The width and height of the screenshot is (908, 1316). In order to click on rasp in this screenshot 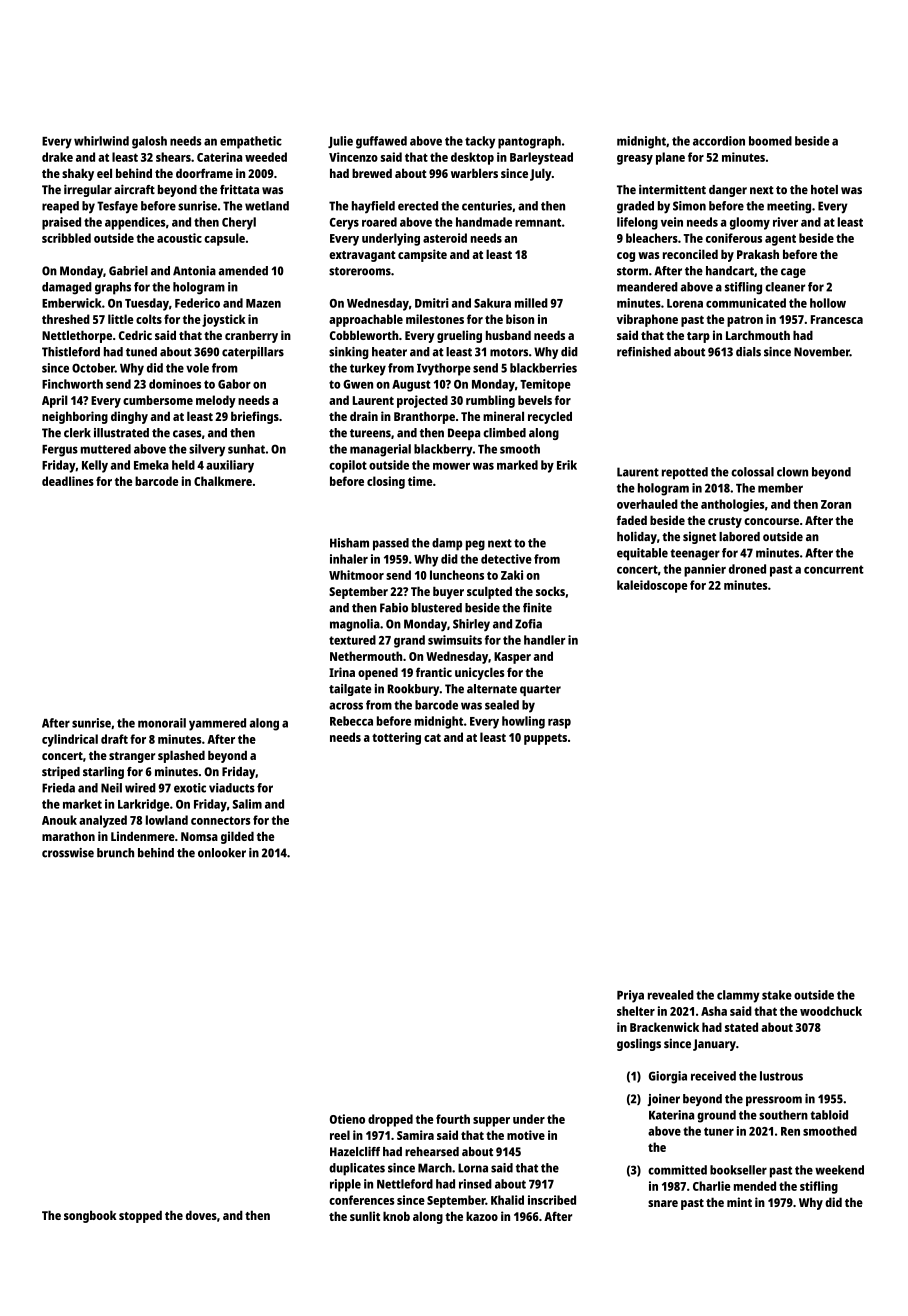, I will do `click(559, 724)`.
